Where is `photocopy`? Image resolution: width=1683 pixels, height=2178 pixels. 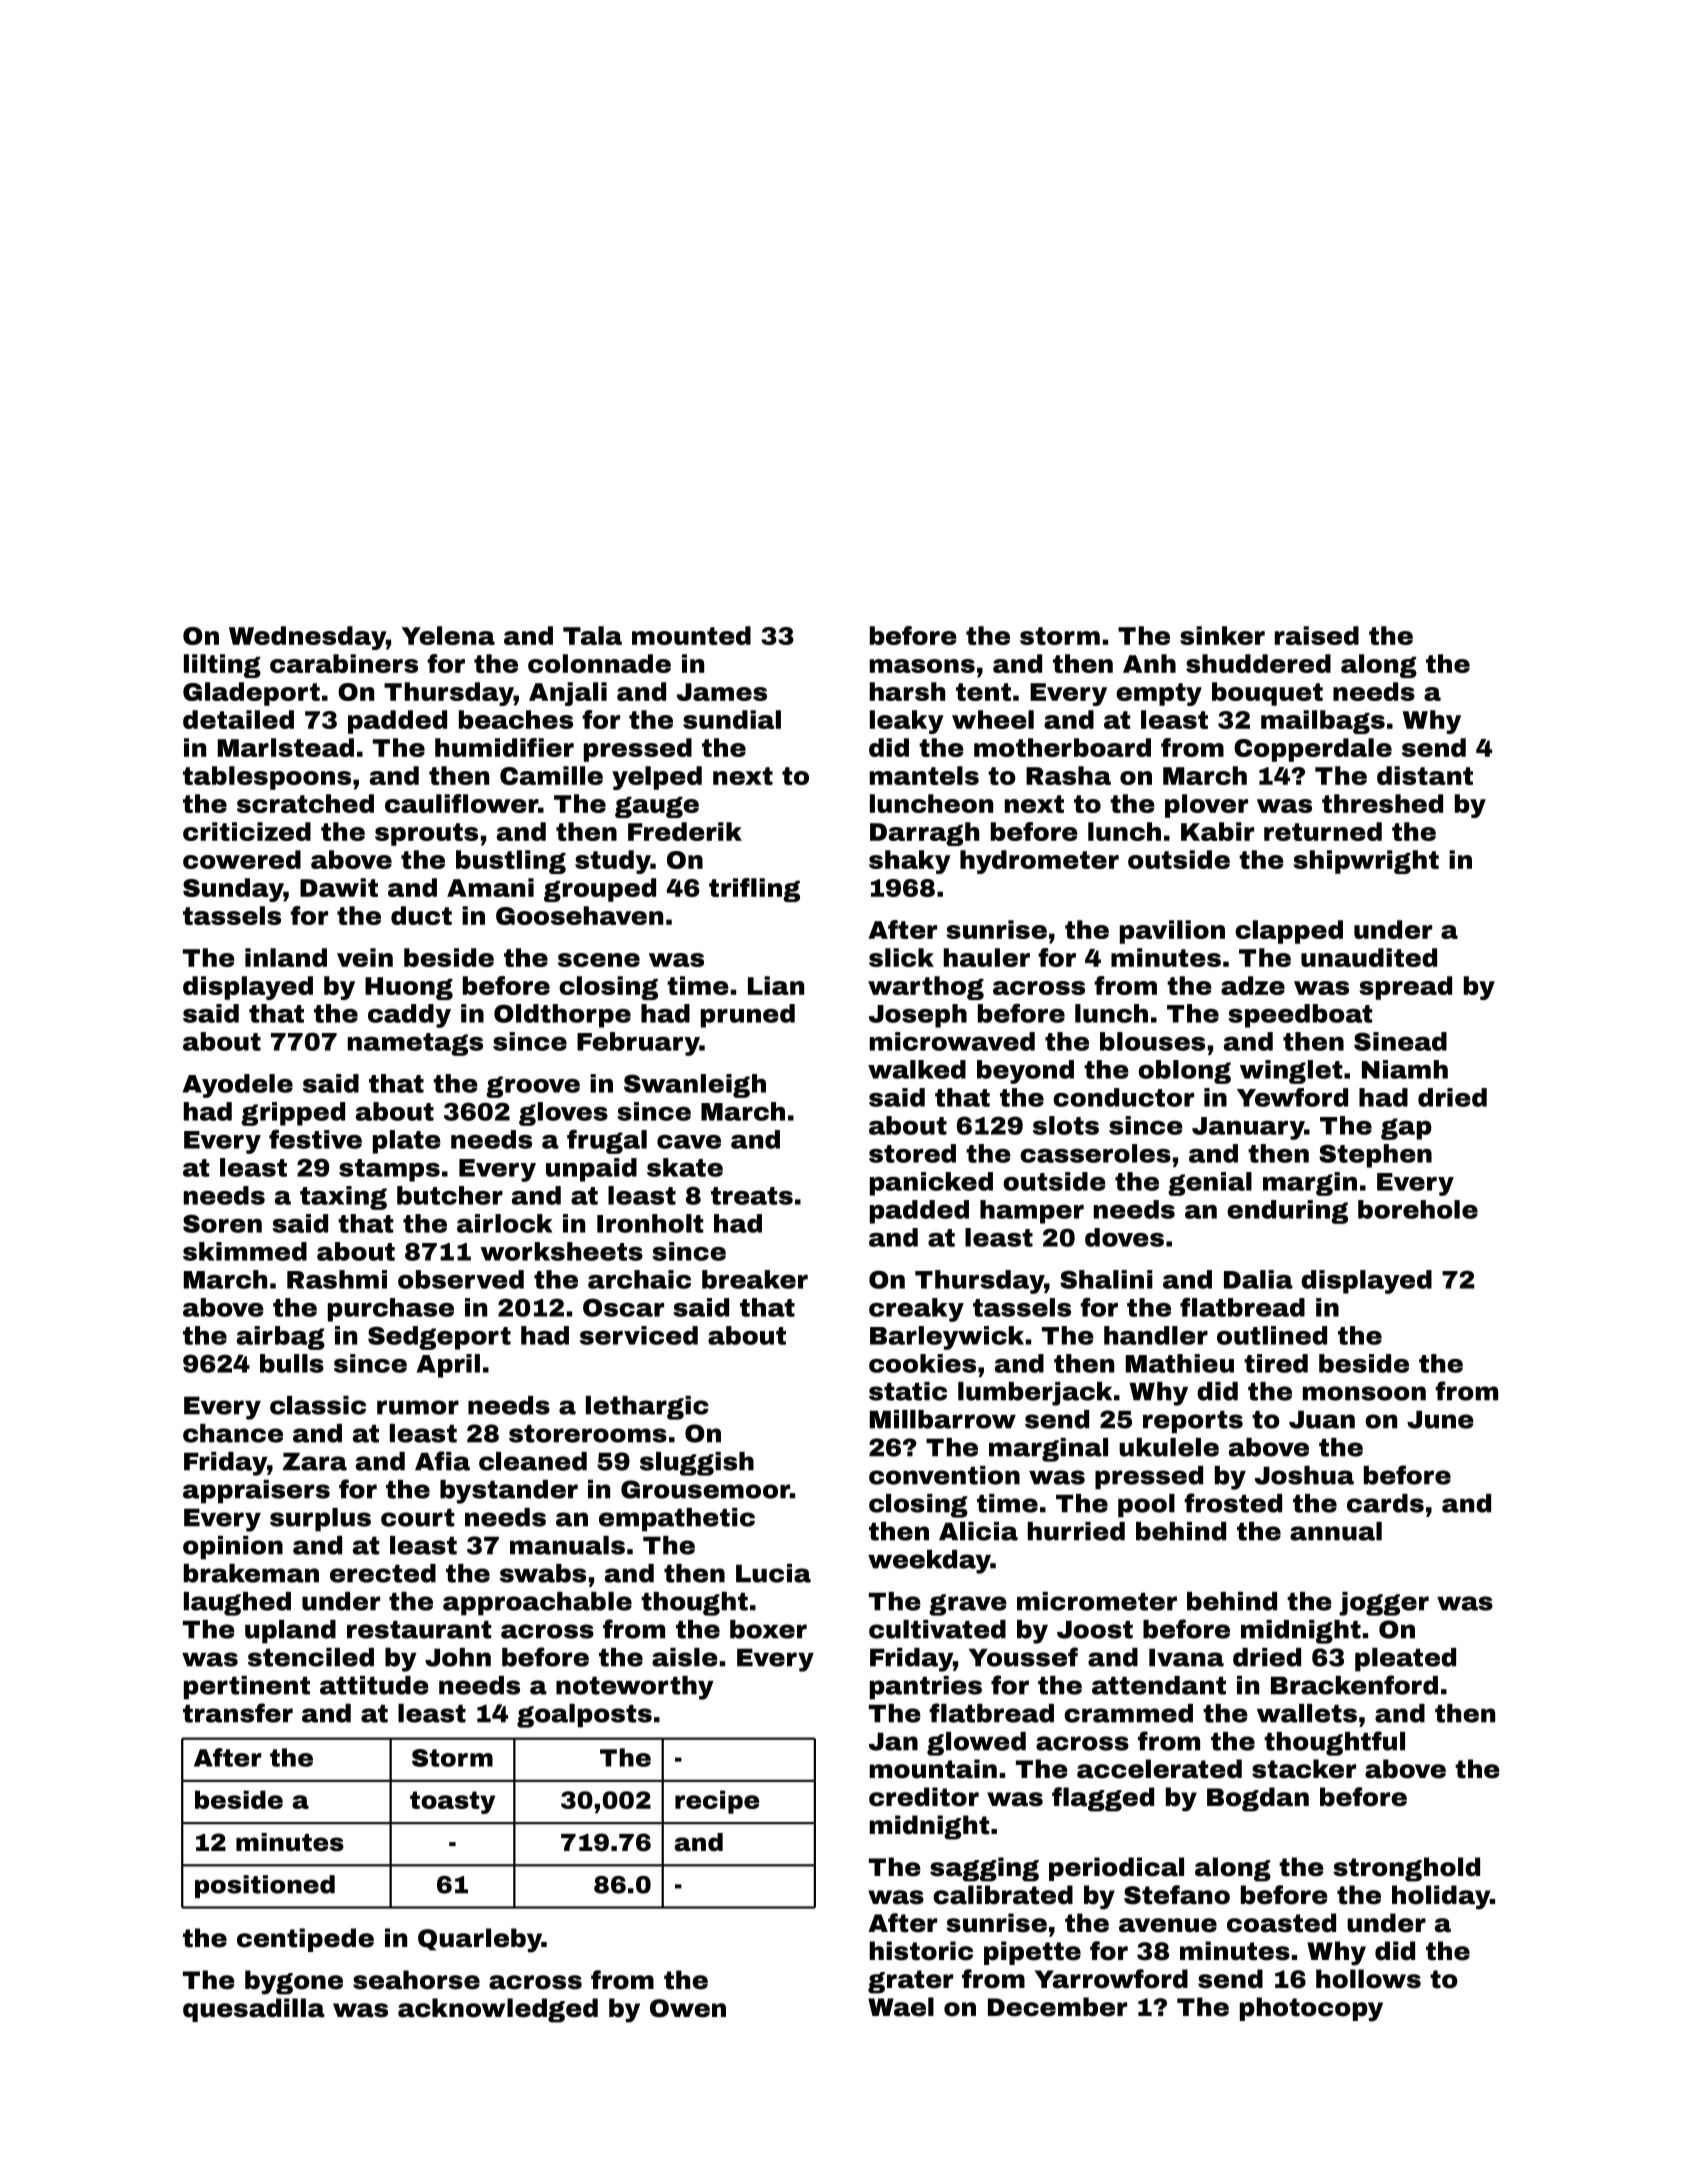
photocopy is located at coordinates (1311, 2009).
